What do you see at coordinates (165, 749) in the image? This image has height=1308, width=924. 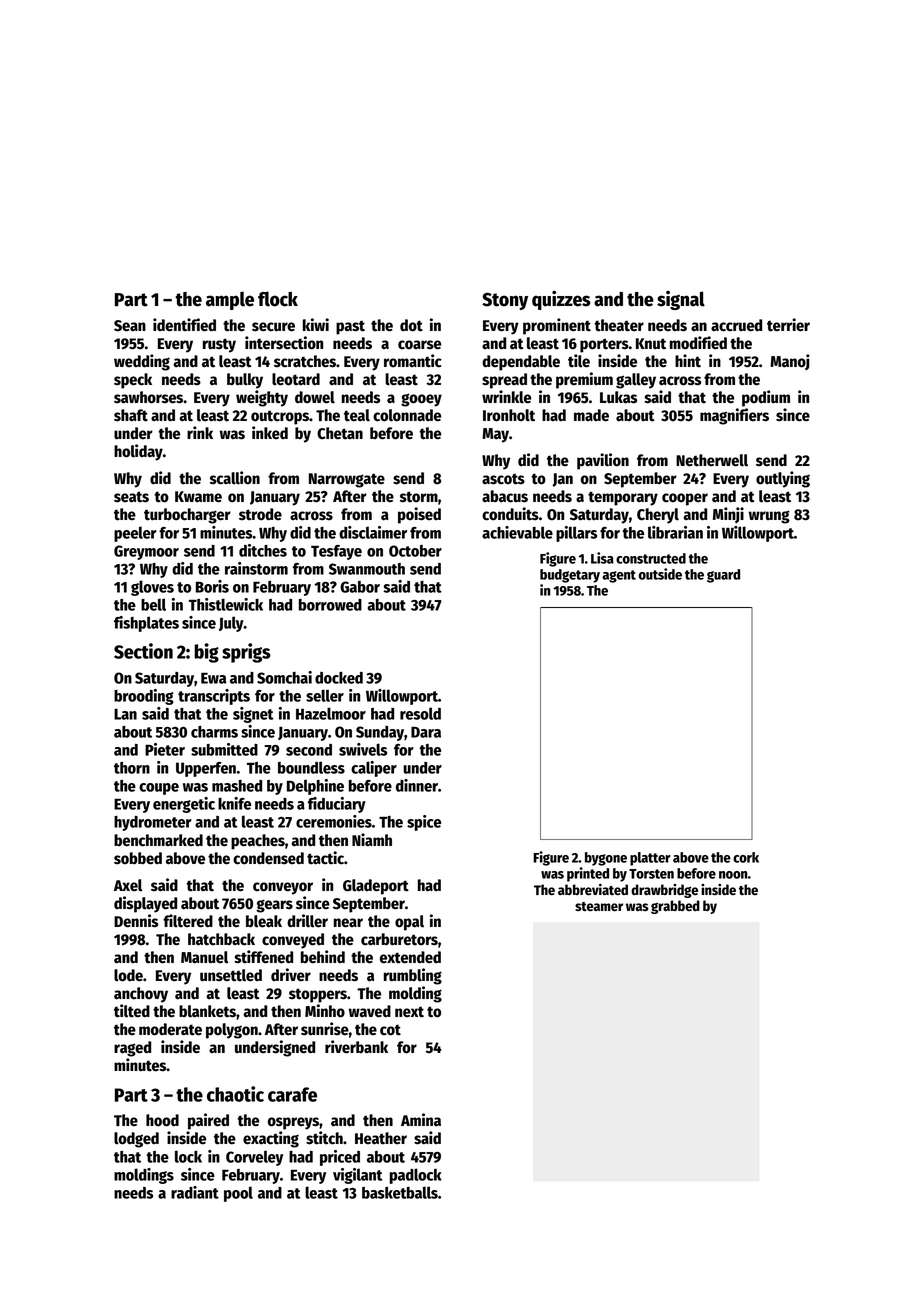 I see `Pieter` at bounding box center [165, 749].
